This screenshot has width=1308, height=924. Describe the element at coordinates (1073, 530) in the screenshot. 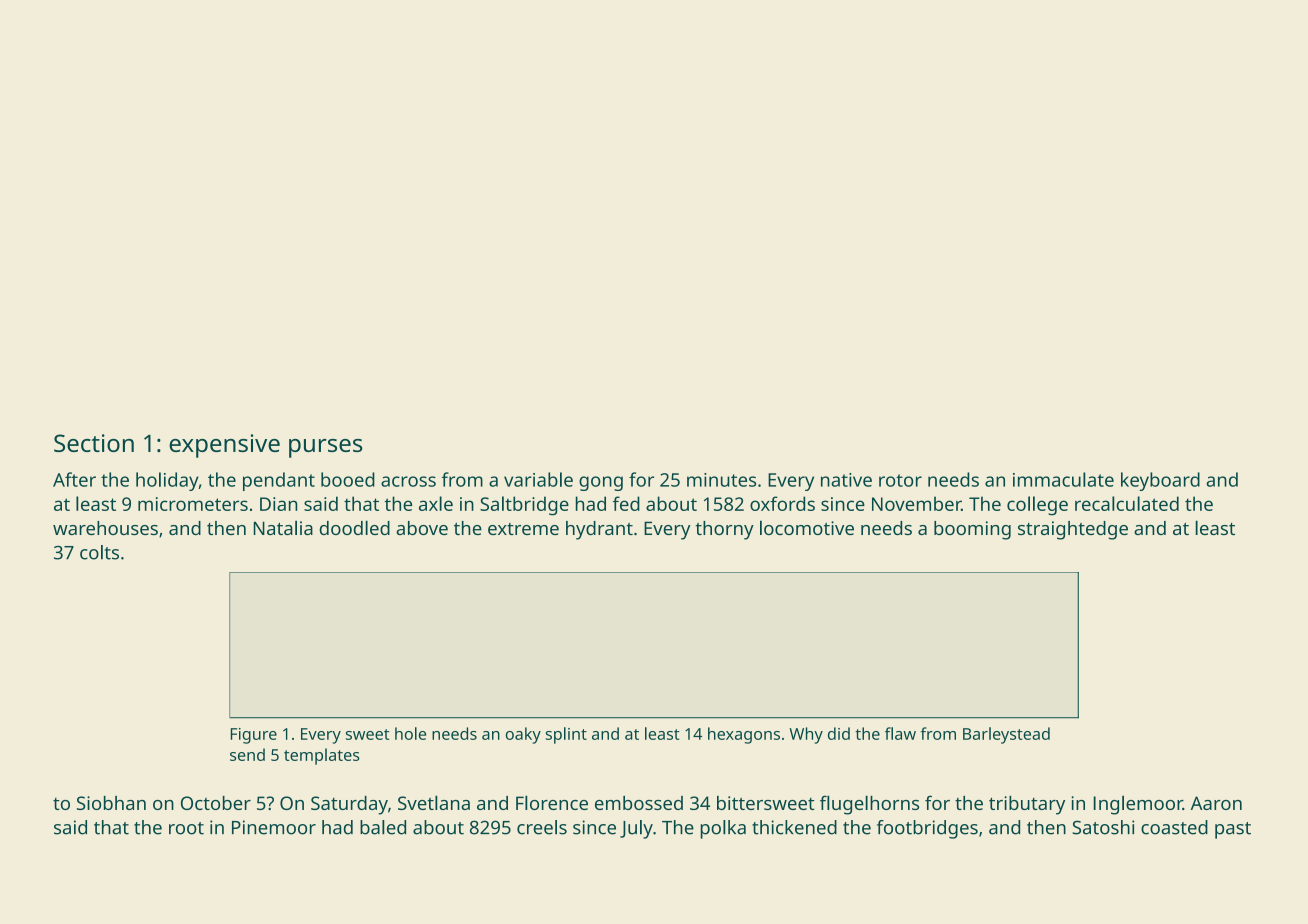

I see `straightedge` at that location.
